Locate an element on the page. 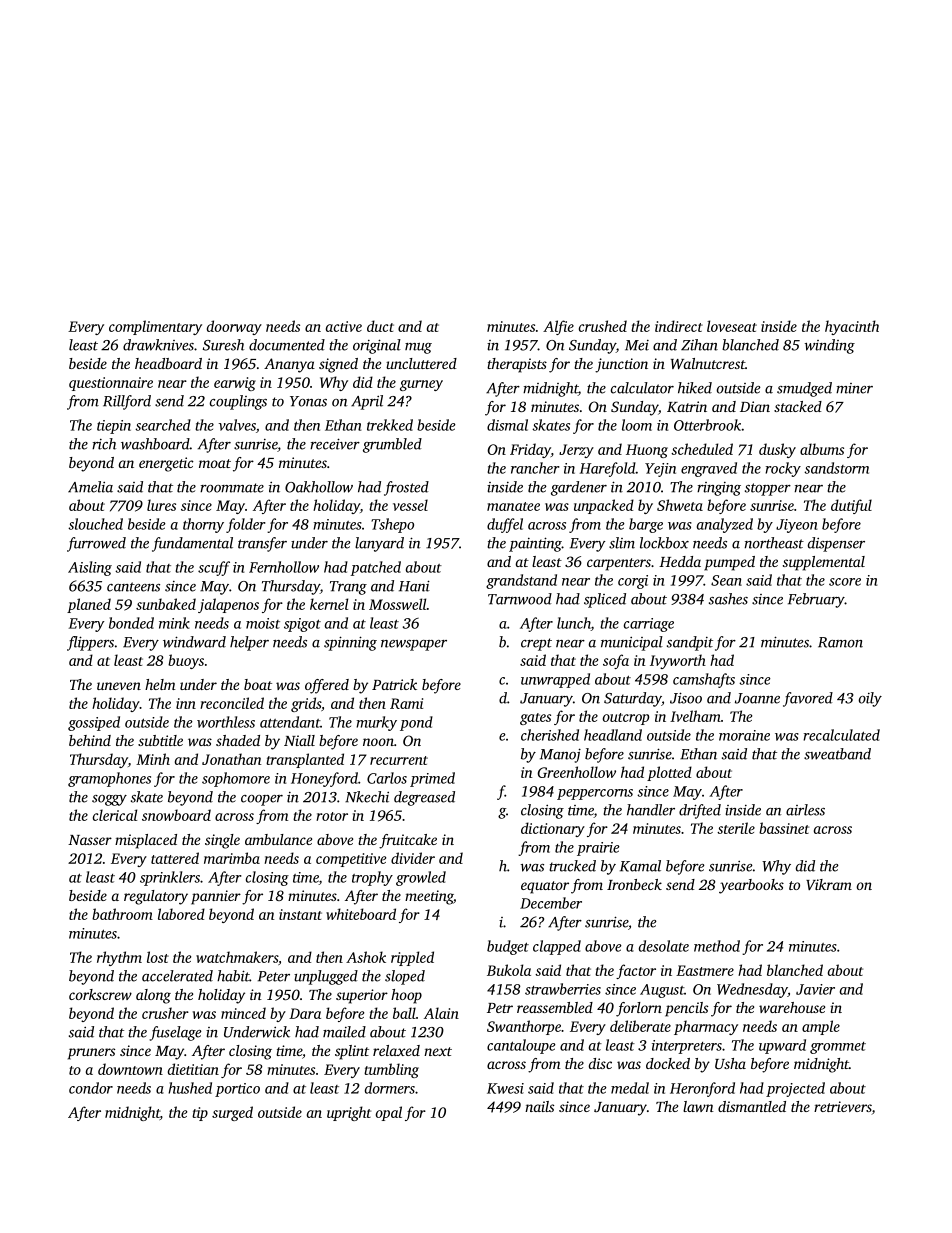 The width and height of the page is (952, 1233). frosted is located at coordinates (406, 488).
